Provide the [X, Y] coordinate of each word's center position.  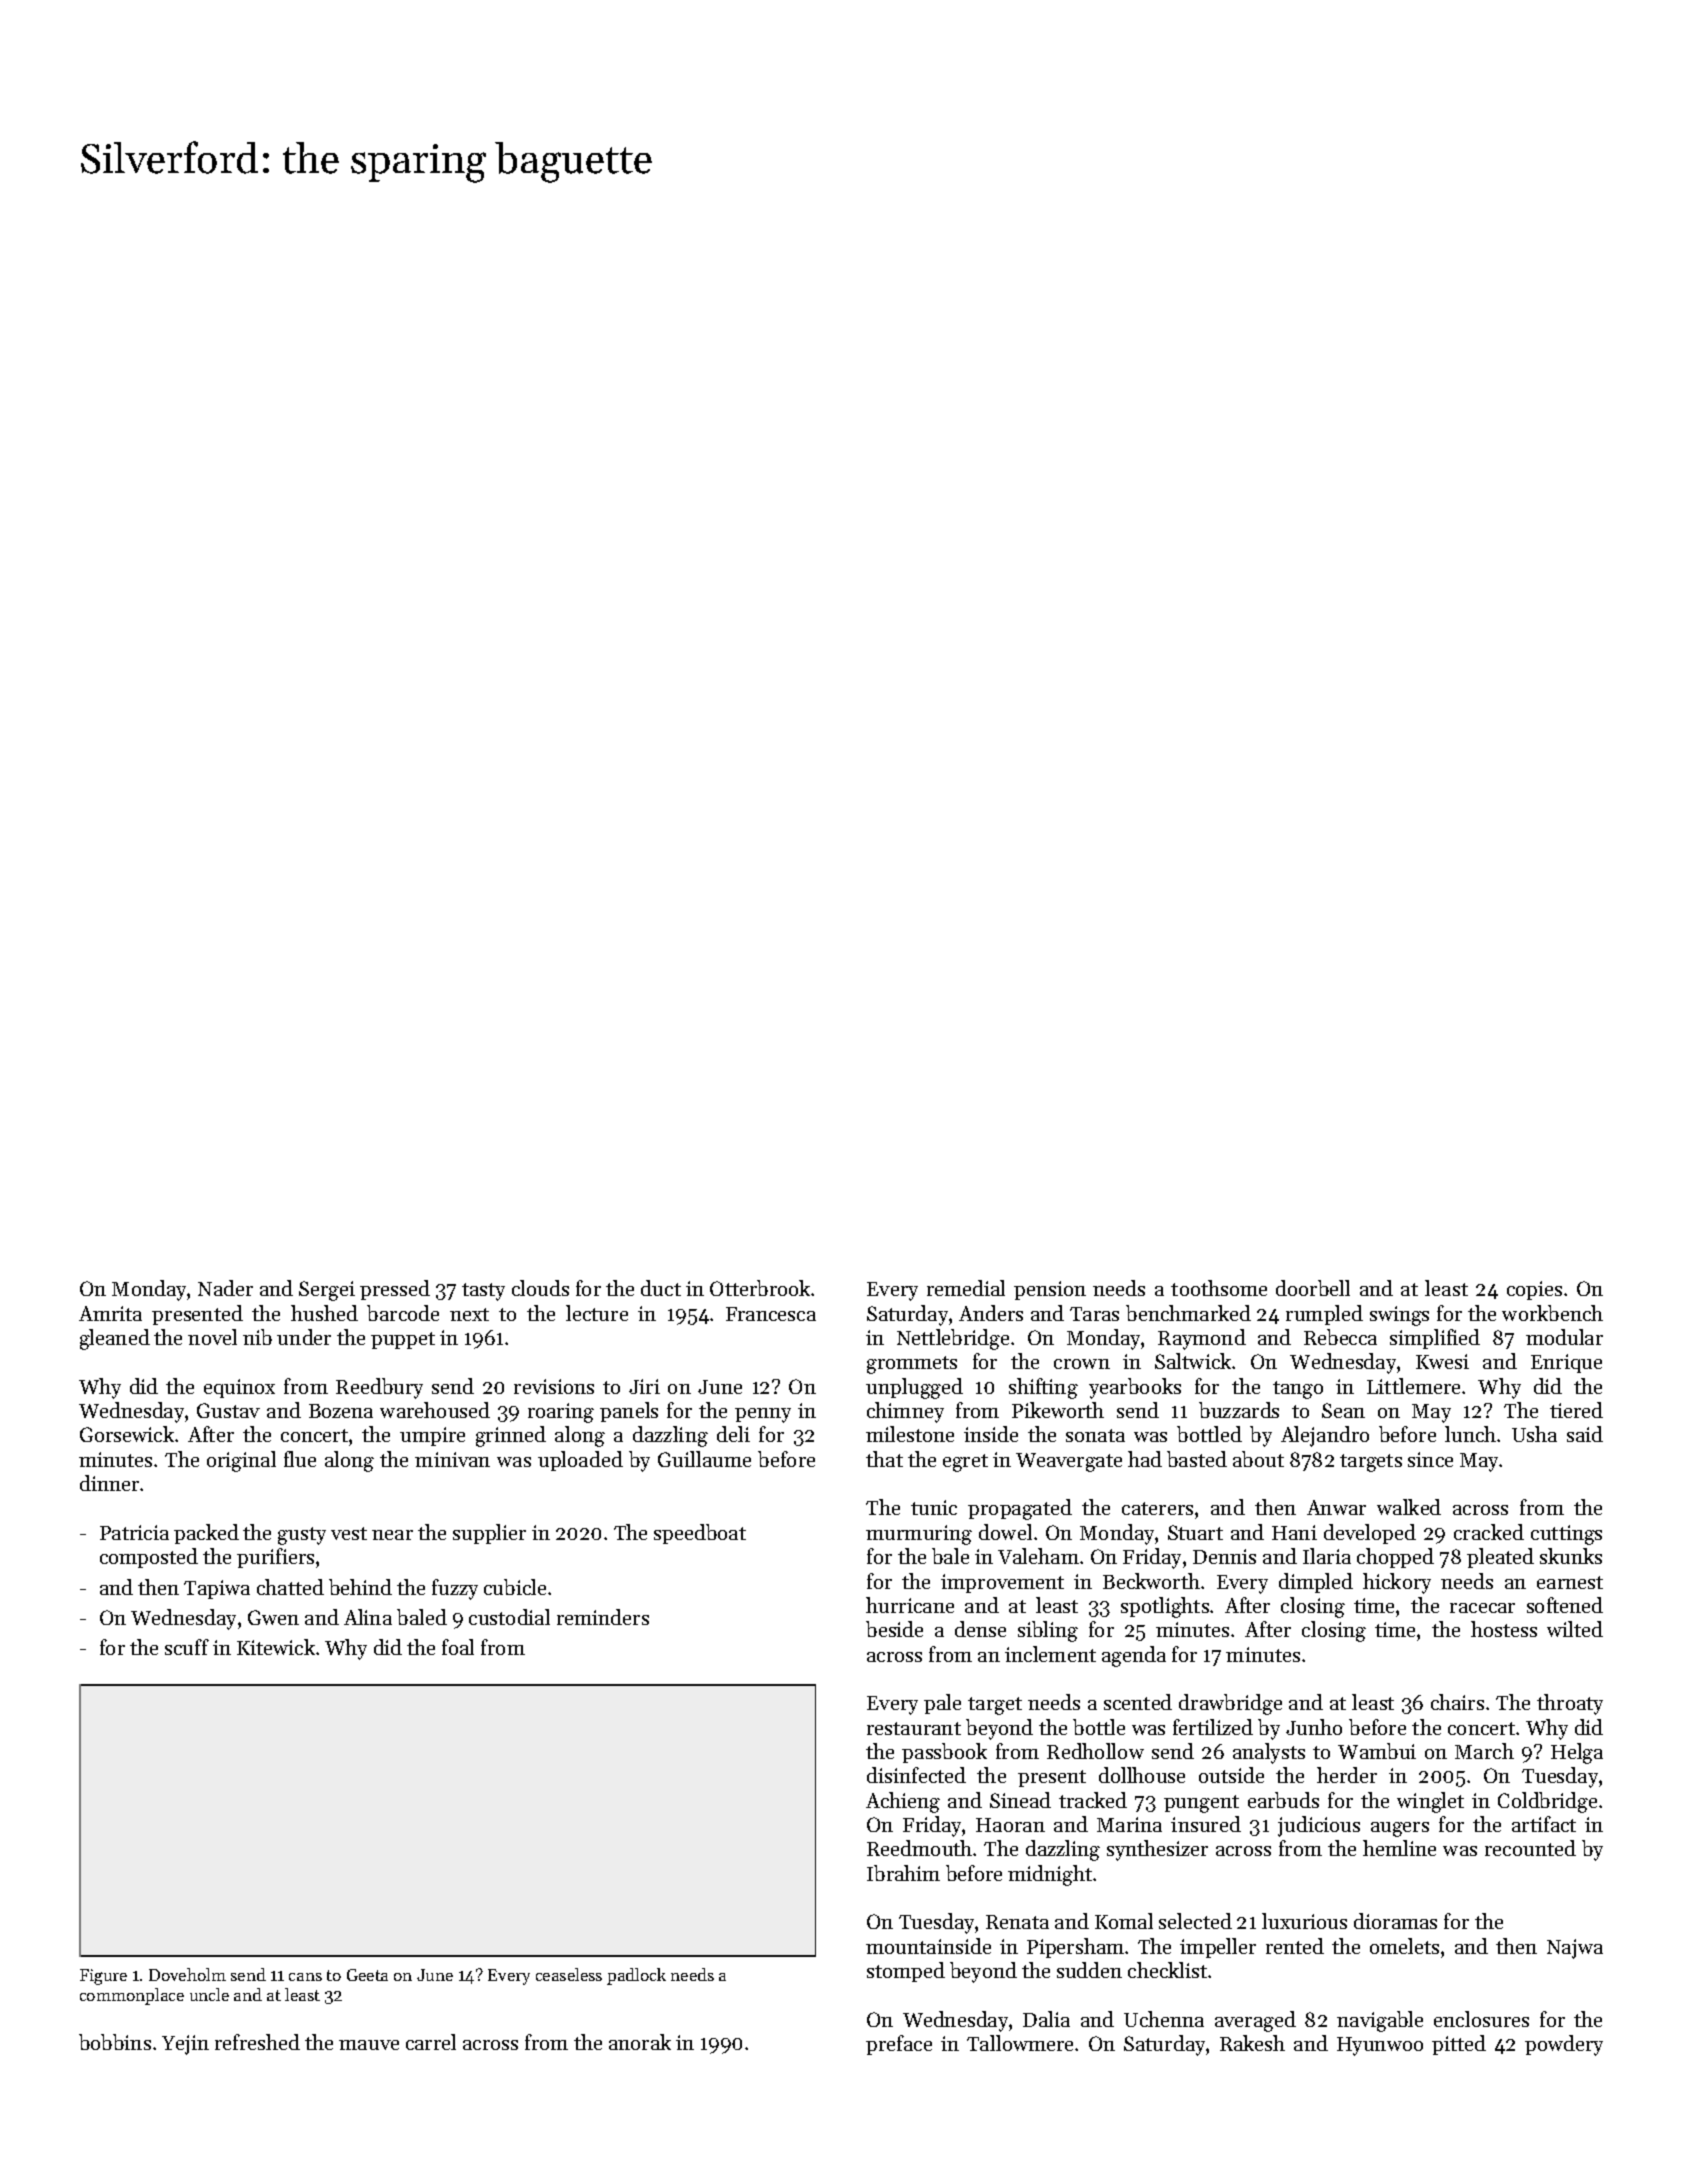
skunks [1571, 1556]
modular [1564, 1337]
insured [1206, 1824]
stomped [906, 1972]
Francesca [771, 1314]
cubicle [515, 1587]
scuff [187, 1647]
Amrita [110, 1313]
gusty [302, 1536]
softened [1565, 1605]
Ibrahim [903, 1873]
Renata [1017, 1922]
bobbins [115, 2042]
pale [942, 1704]
